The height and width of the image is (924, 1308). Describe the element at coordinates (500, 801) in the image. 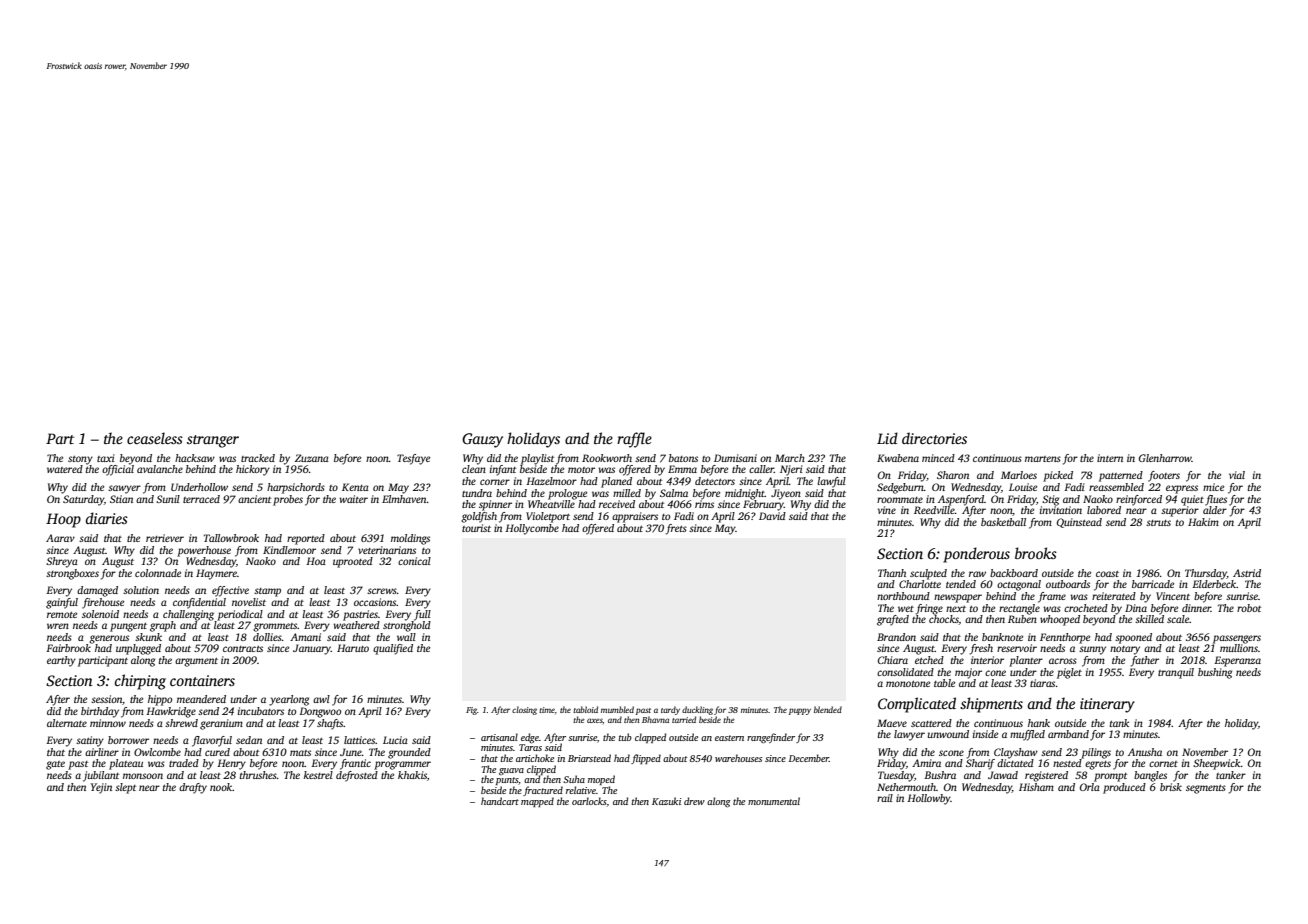

I see `handcart` at that location.
